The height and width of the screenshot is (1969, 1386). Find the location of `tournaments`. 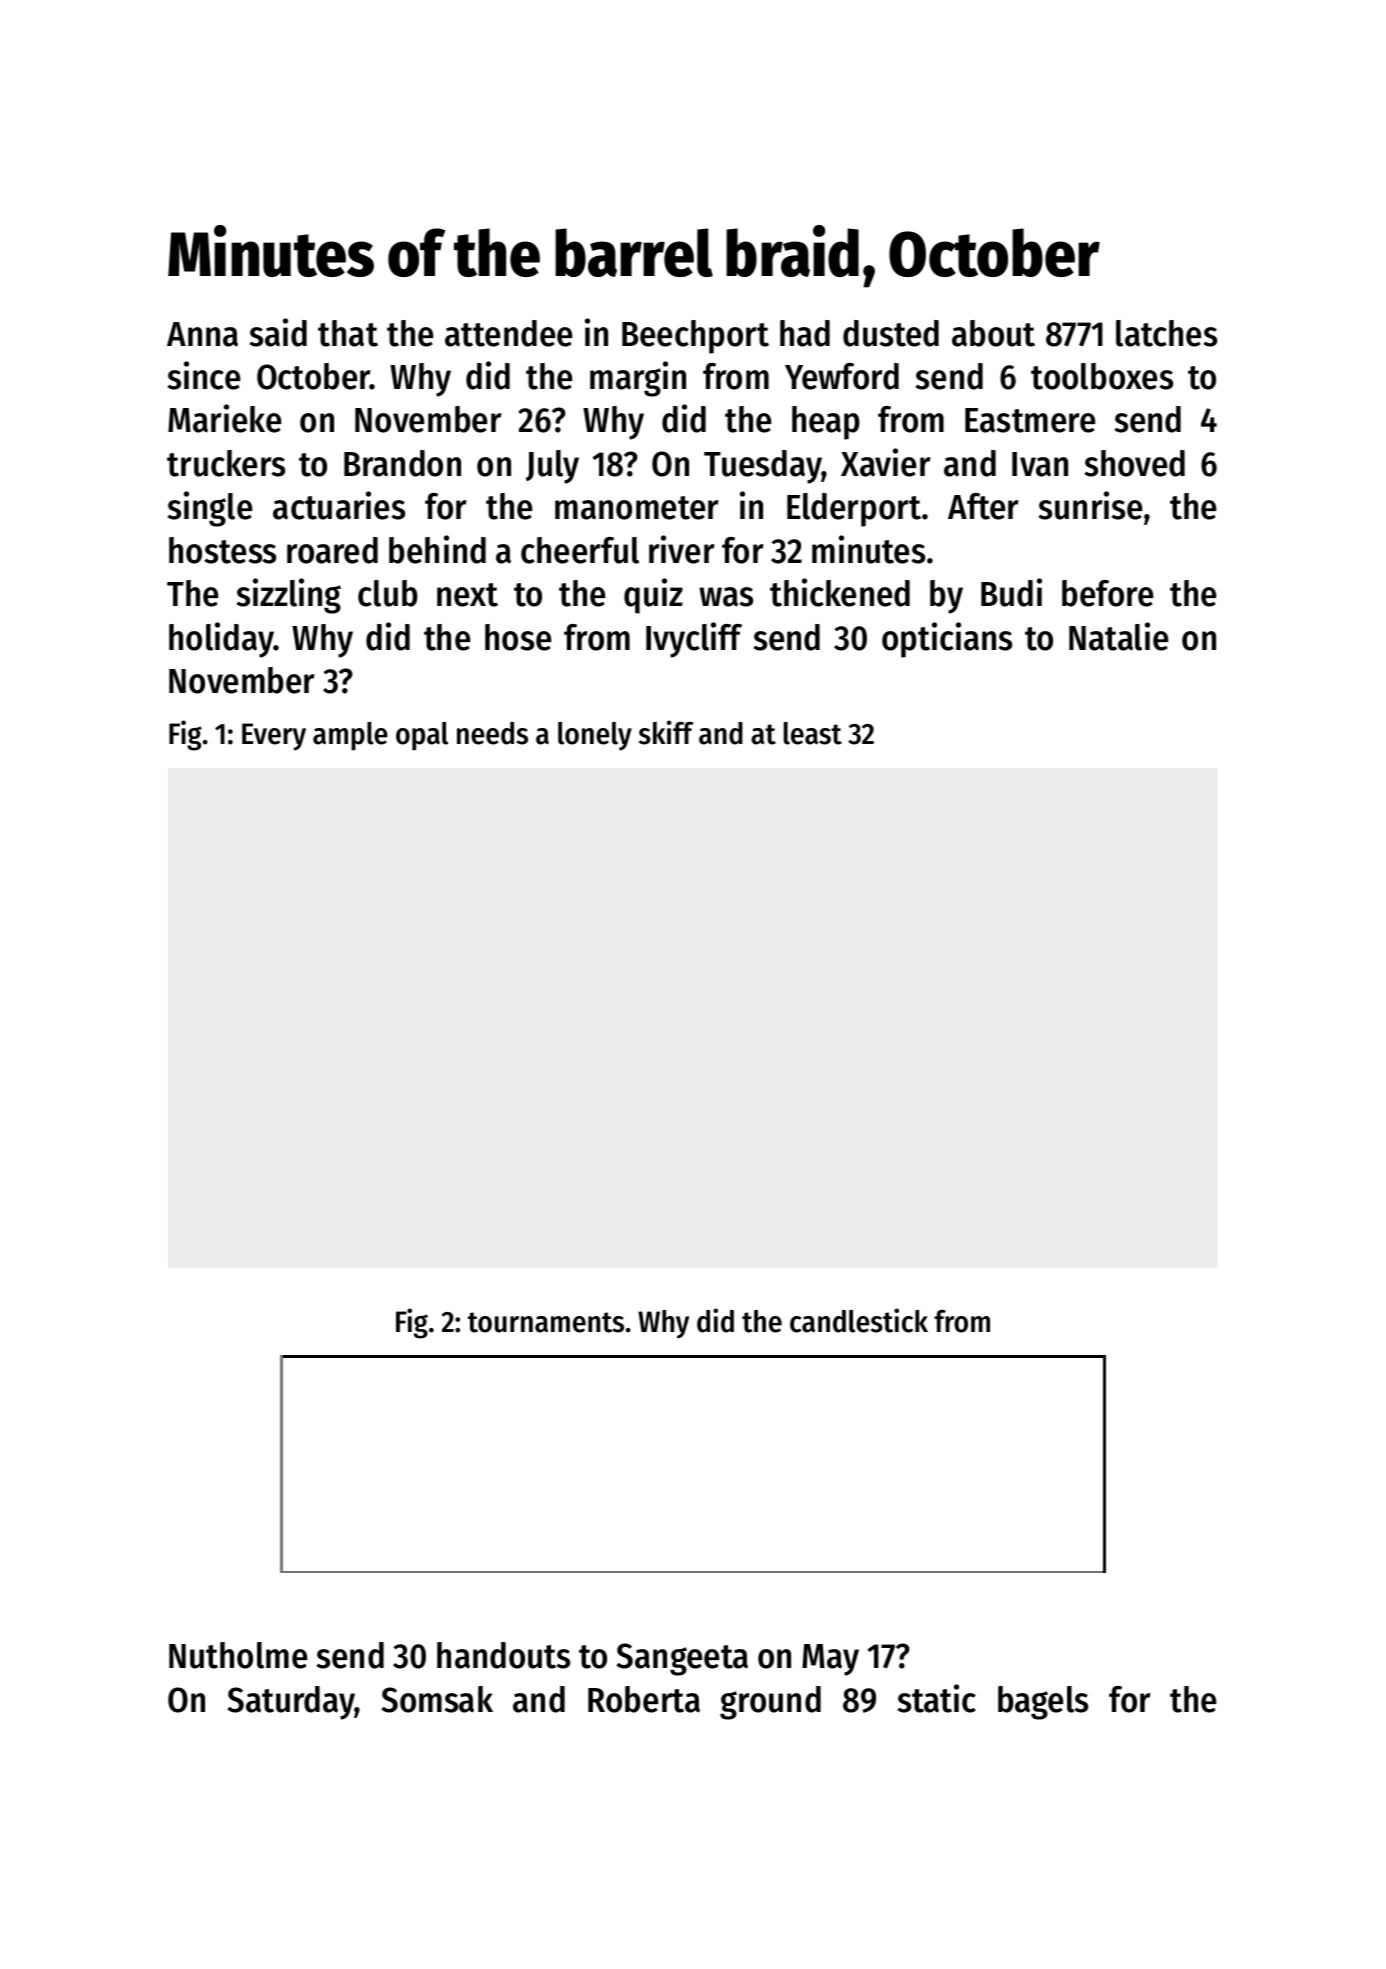

tournaments is located at coordinates (546, 1322).
